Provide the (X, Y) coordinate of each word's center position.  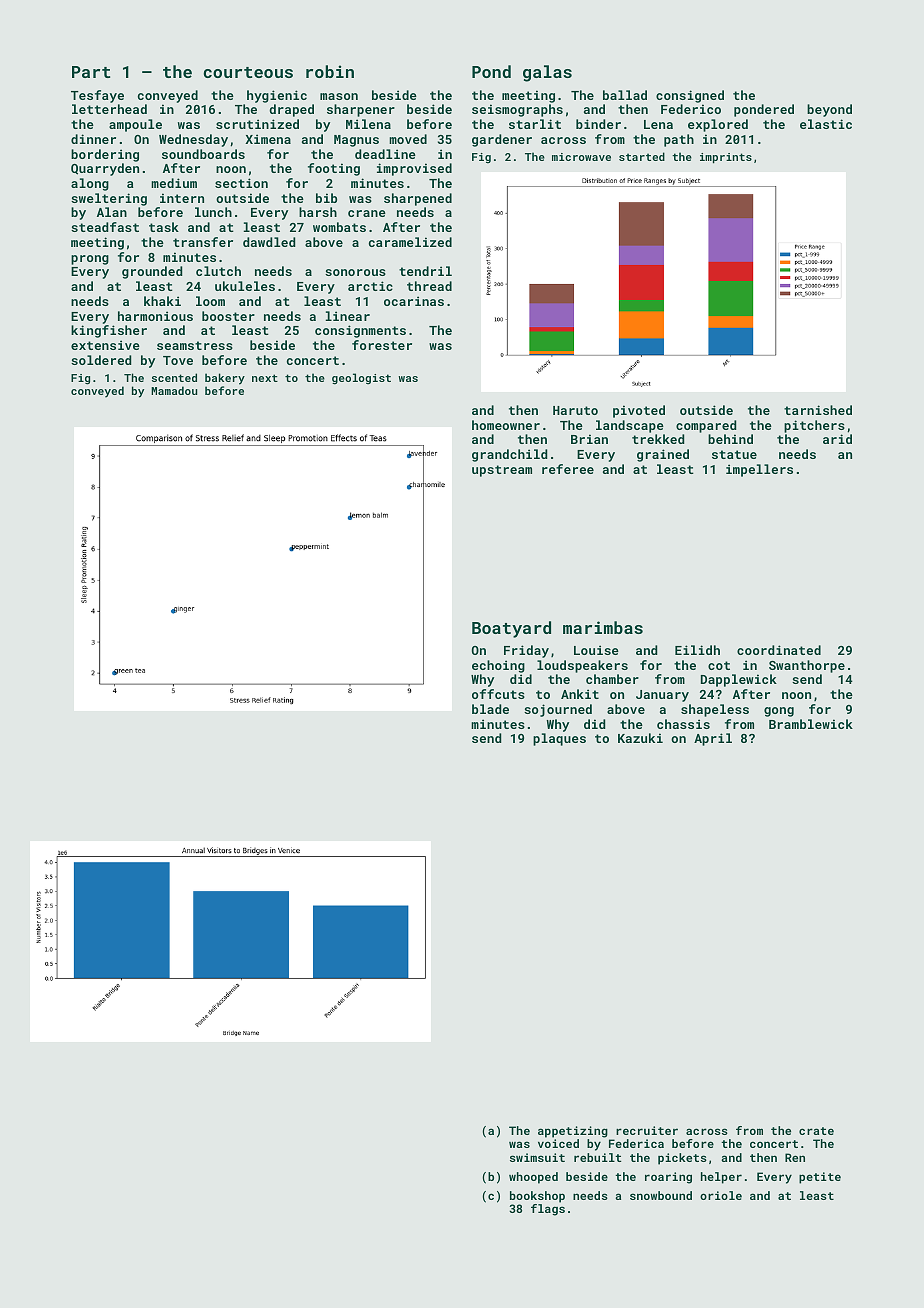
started (642, 156)
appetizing (573, 1132)
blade (490, 709)
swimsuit (537, 1157)
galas (547, 73)
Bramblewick (811, 724)
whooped (533, 1178)
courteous (248, 72)
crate (816, 1131)
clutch (218, 271)
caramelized (410, 242)
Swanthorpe (807, 666)
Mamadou (174, 390)
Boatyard (511, 629)
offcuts (498, 694)
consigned (690, 96)
